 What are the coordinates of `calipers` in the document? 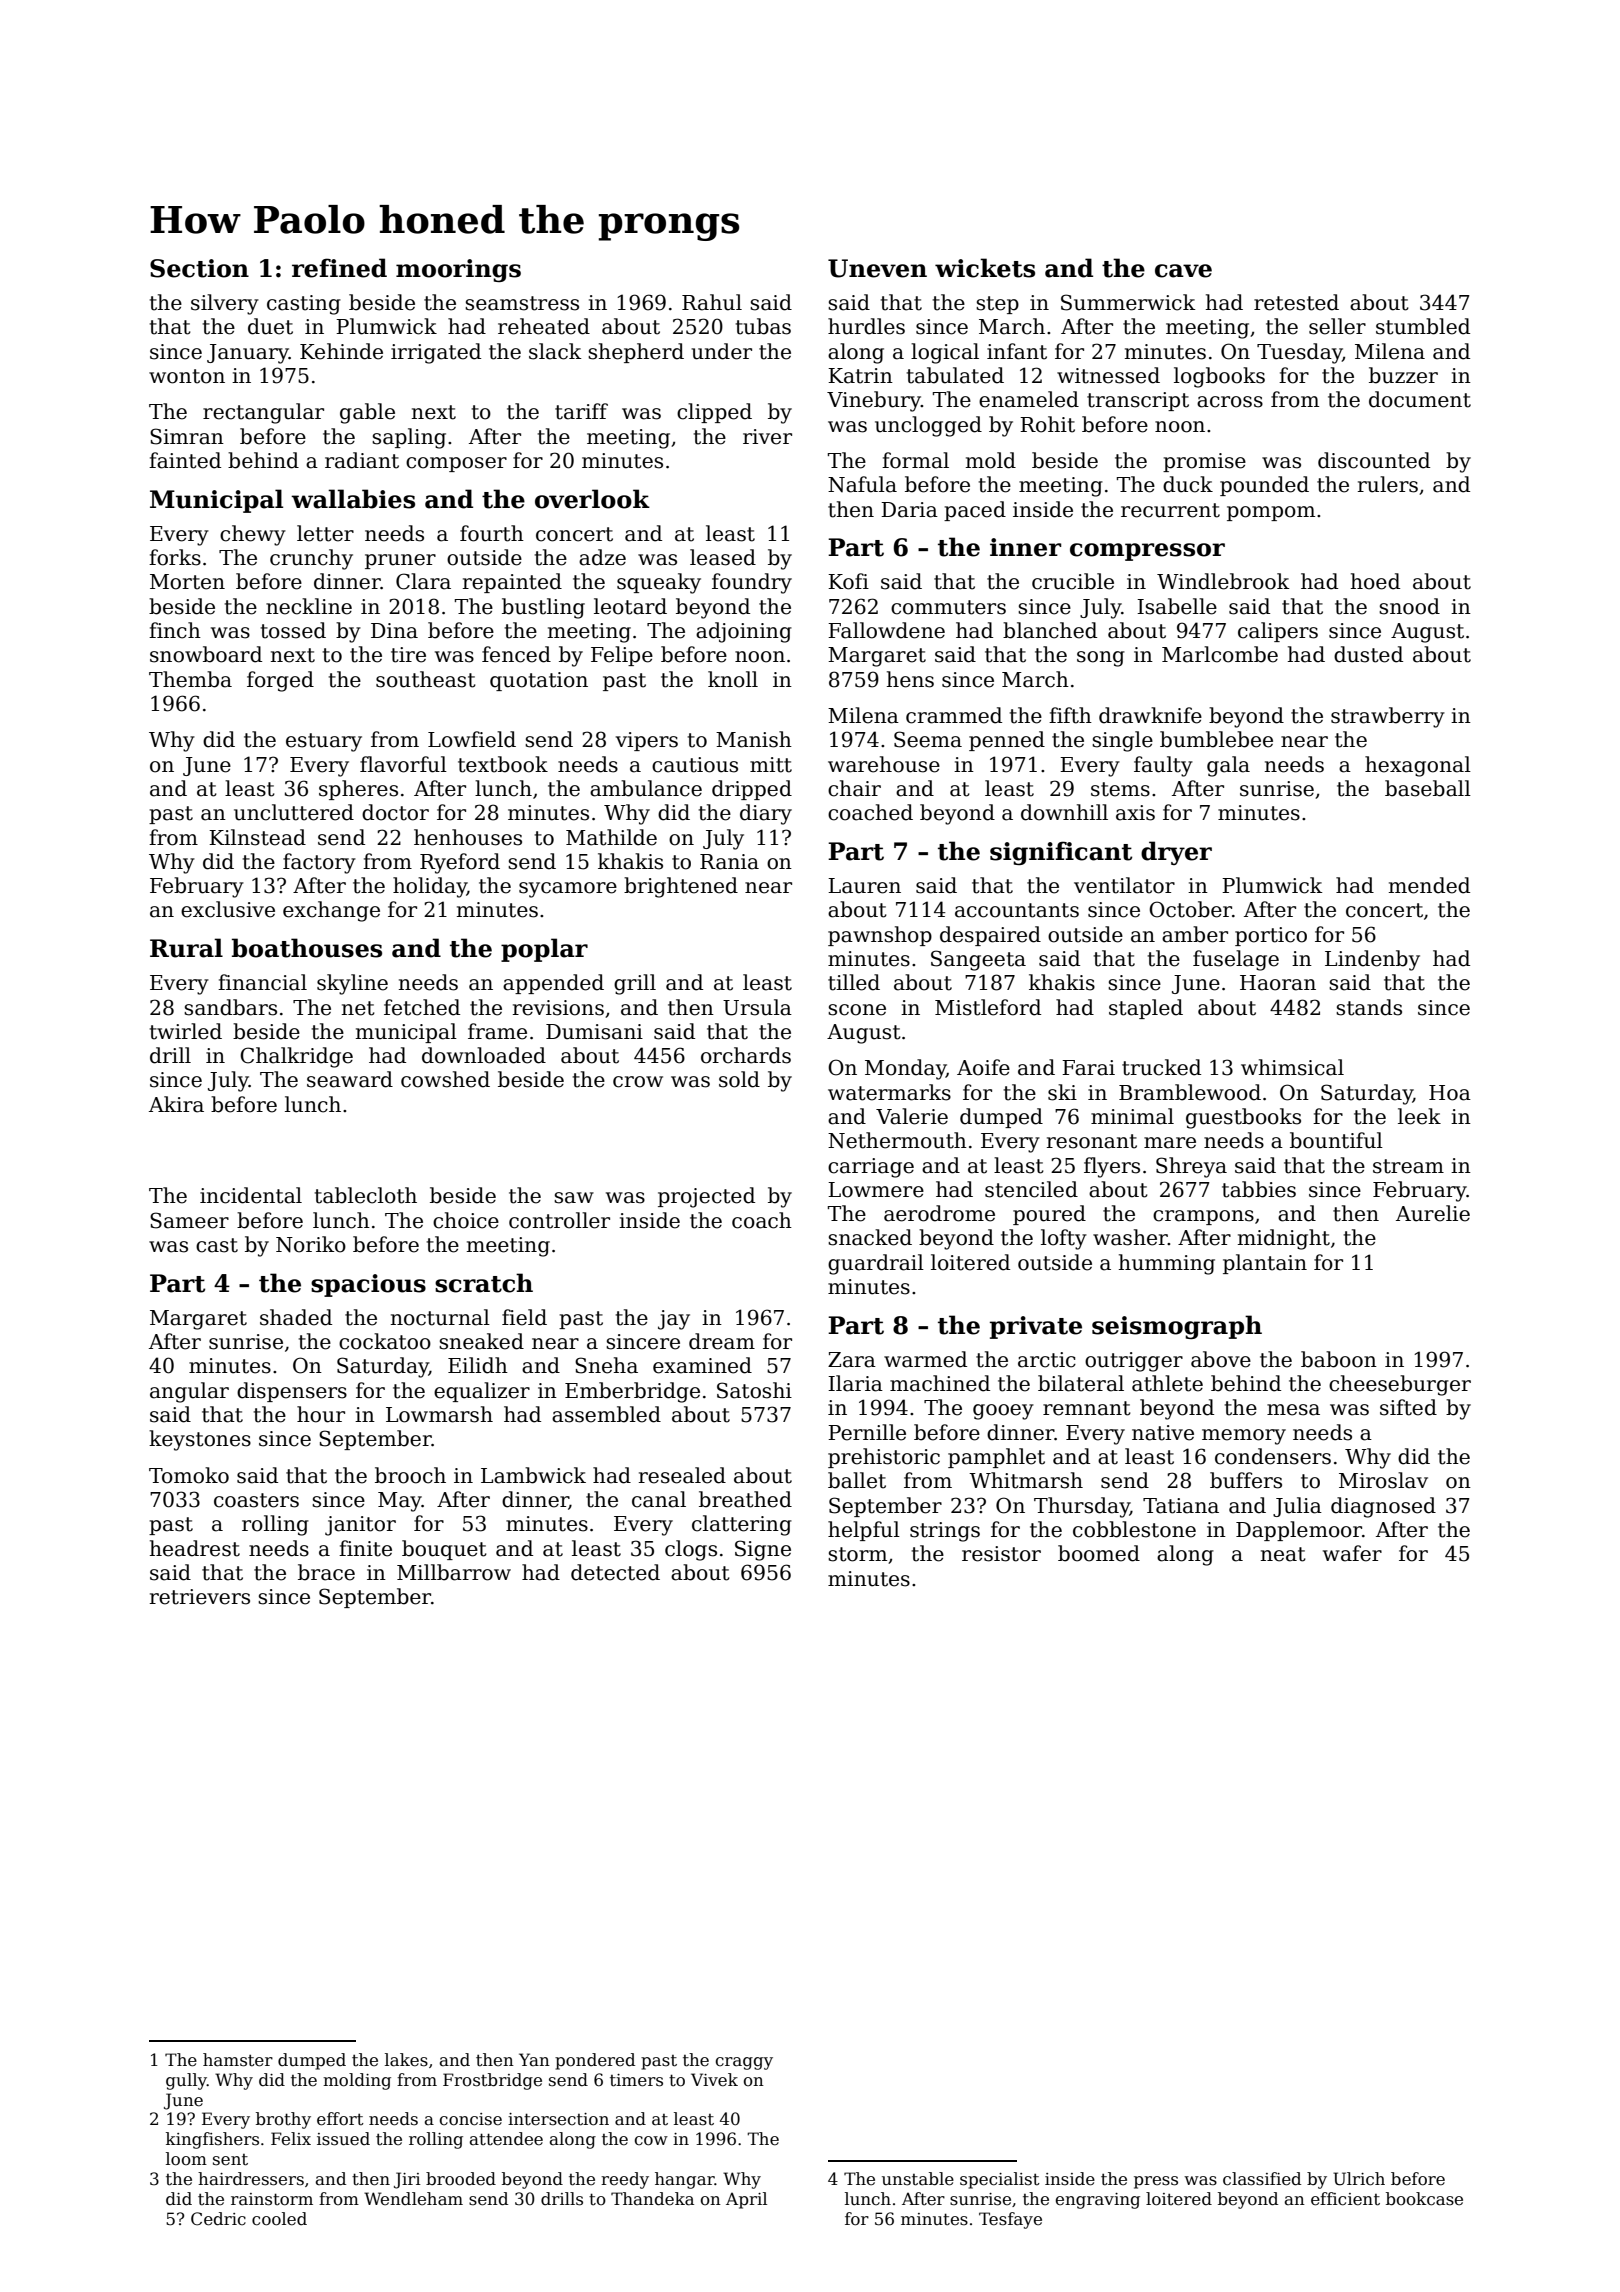 It's located at (1278, 632).
